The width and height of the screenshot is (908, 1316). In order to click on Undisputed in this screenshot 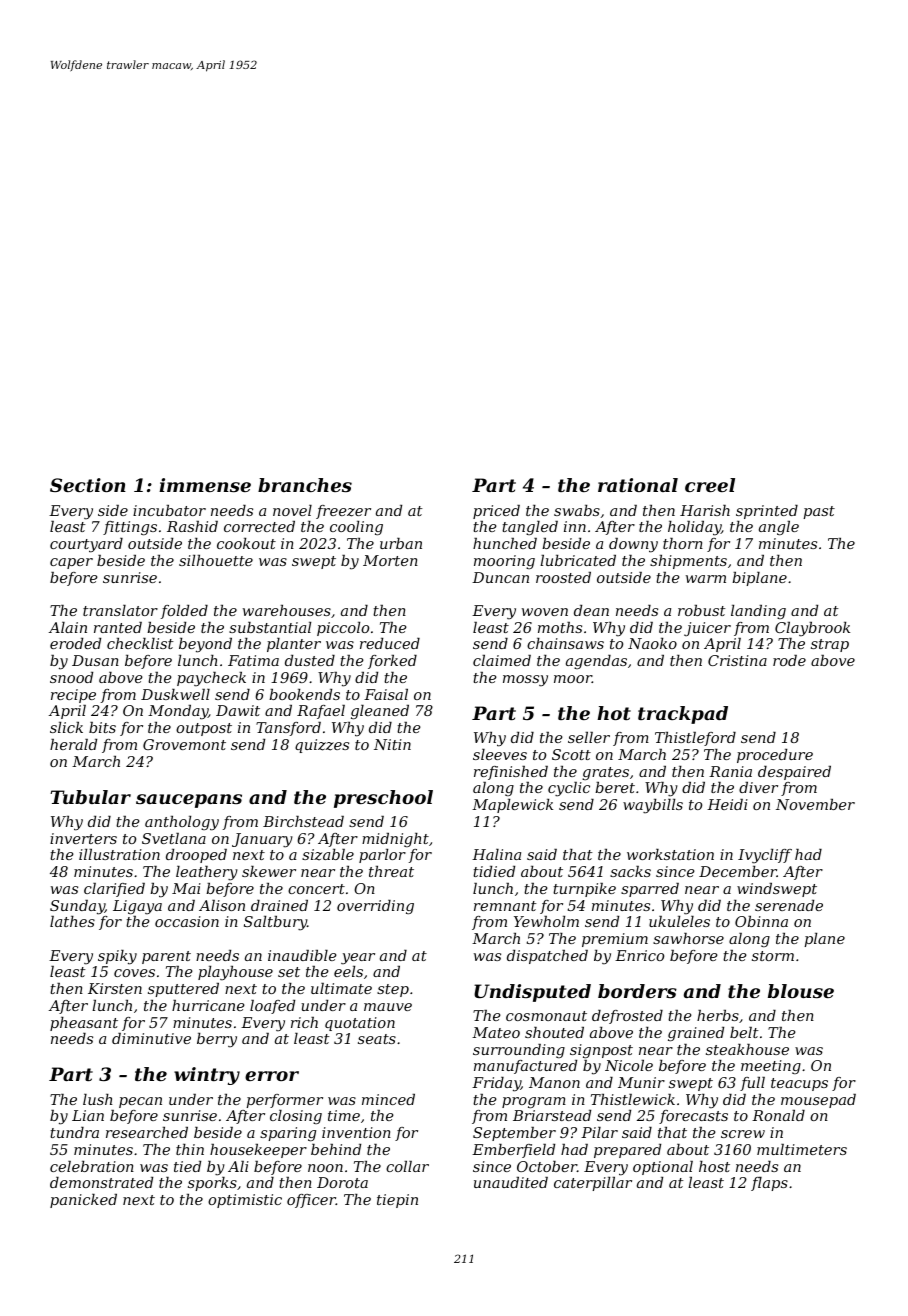, I will do `click(532, 993)`.
